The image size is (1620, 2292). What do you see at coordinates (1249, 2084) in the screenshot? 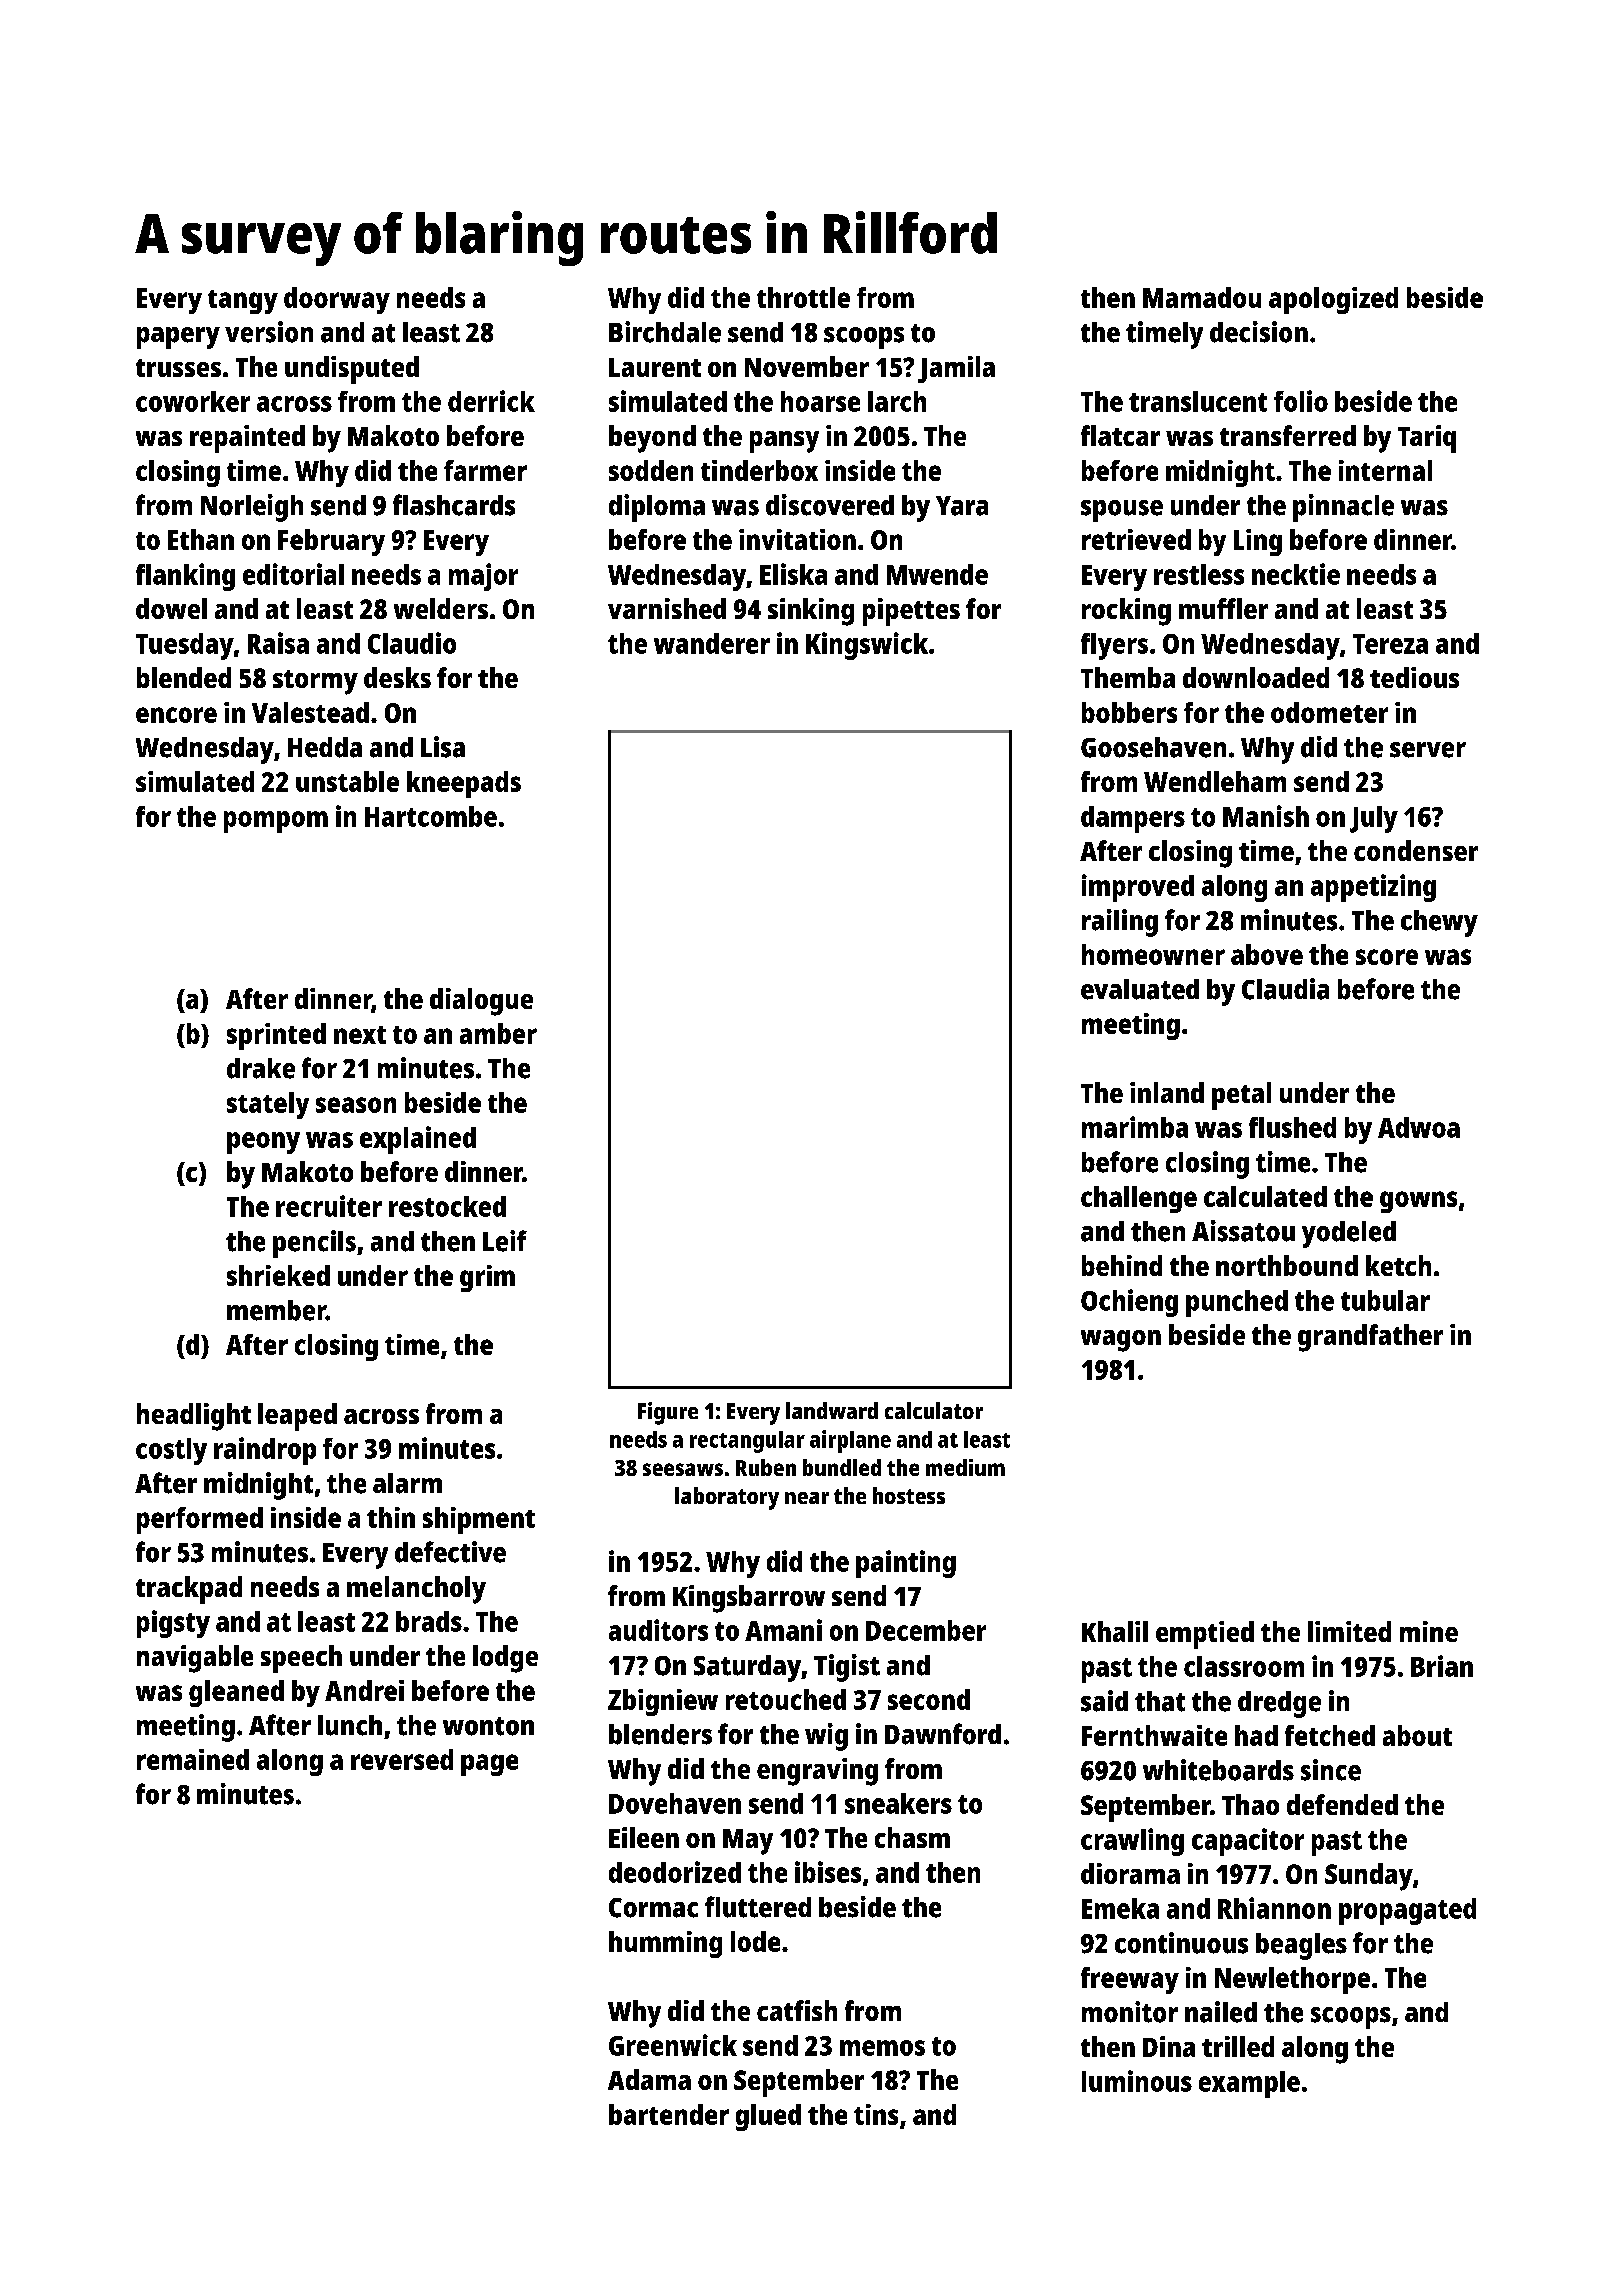
I see `example` at bounding box center [1249, 2084].
